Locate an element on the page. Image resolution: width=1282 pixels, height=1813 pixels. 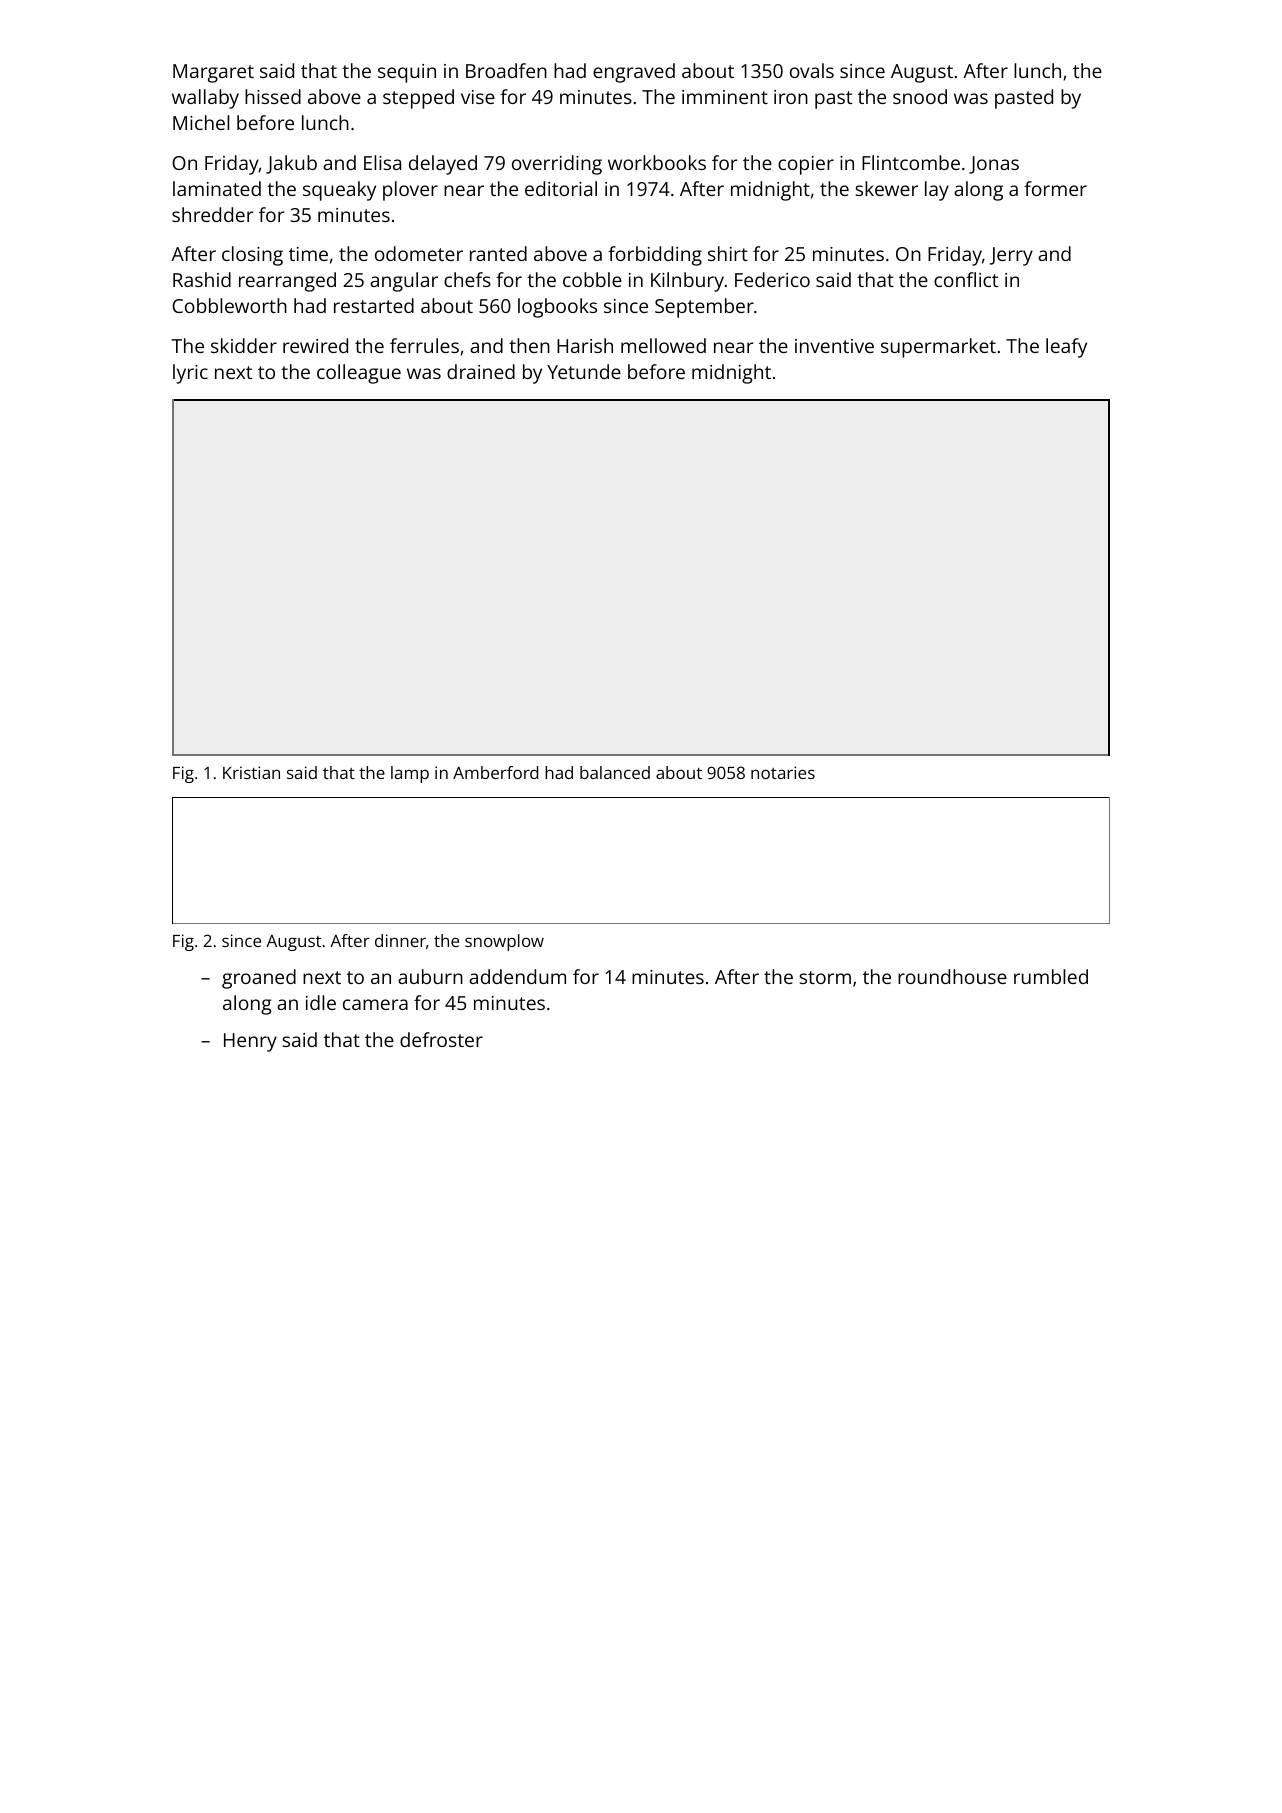
Henry is located at coordinates (250, 1042).
